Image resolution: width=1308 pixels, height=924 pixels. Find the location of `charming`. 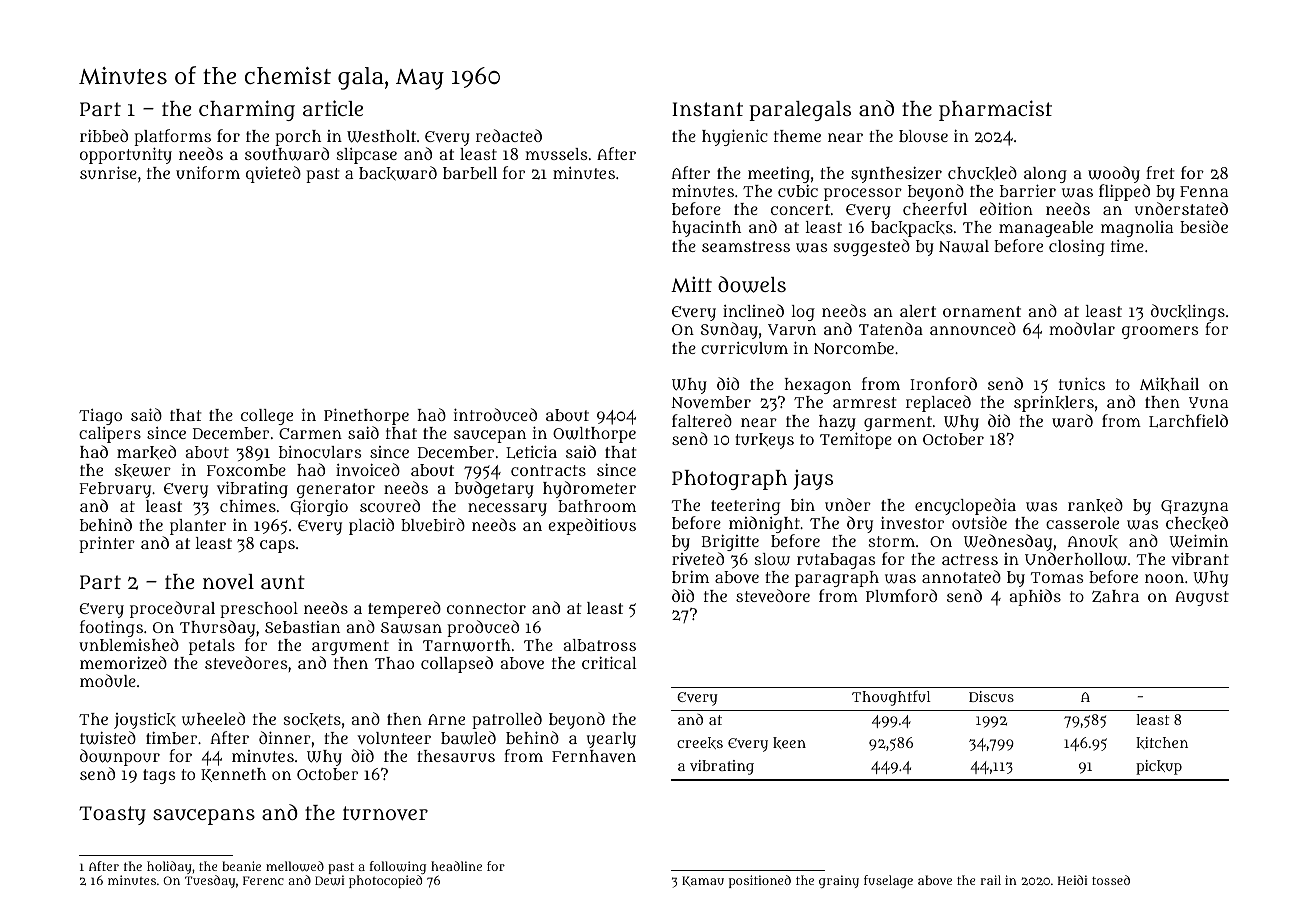

charming is located at coordinates (247, 110).
